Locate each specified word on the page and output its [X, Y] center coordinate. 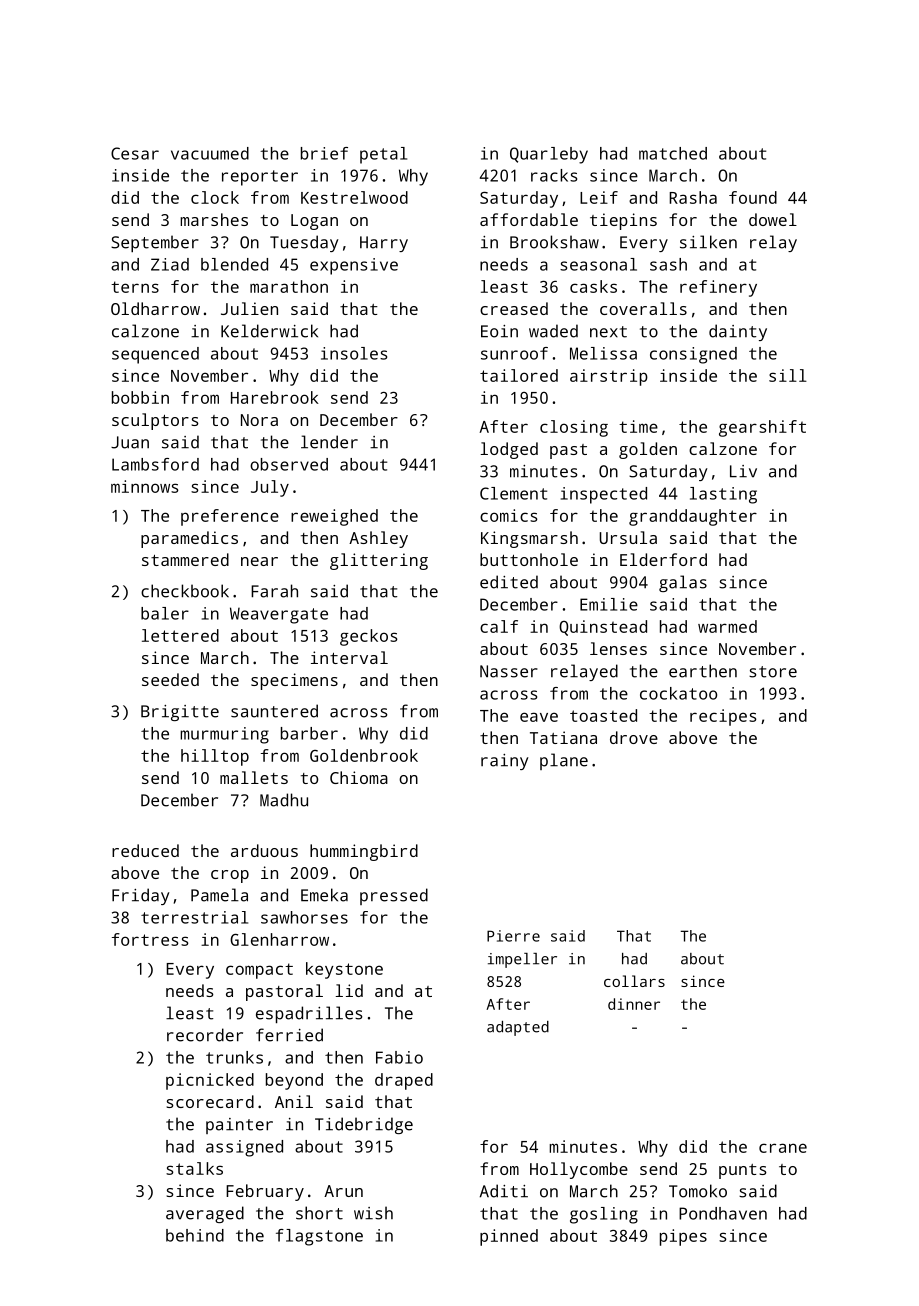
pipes [683, 1237]
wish [373, 1213]
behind [195, 1235]
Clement [513, 493]
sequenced [155, 355]
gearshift [762, 428]
